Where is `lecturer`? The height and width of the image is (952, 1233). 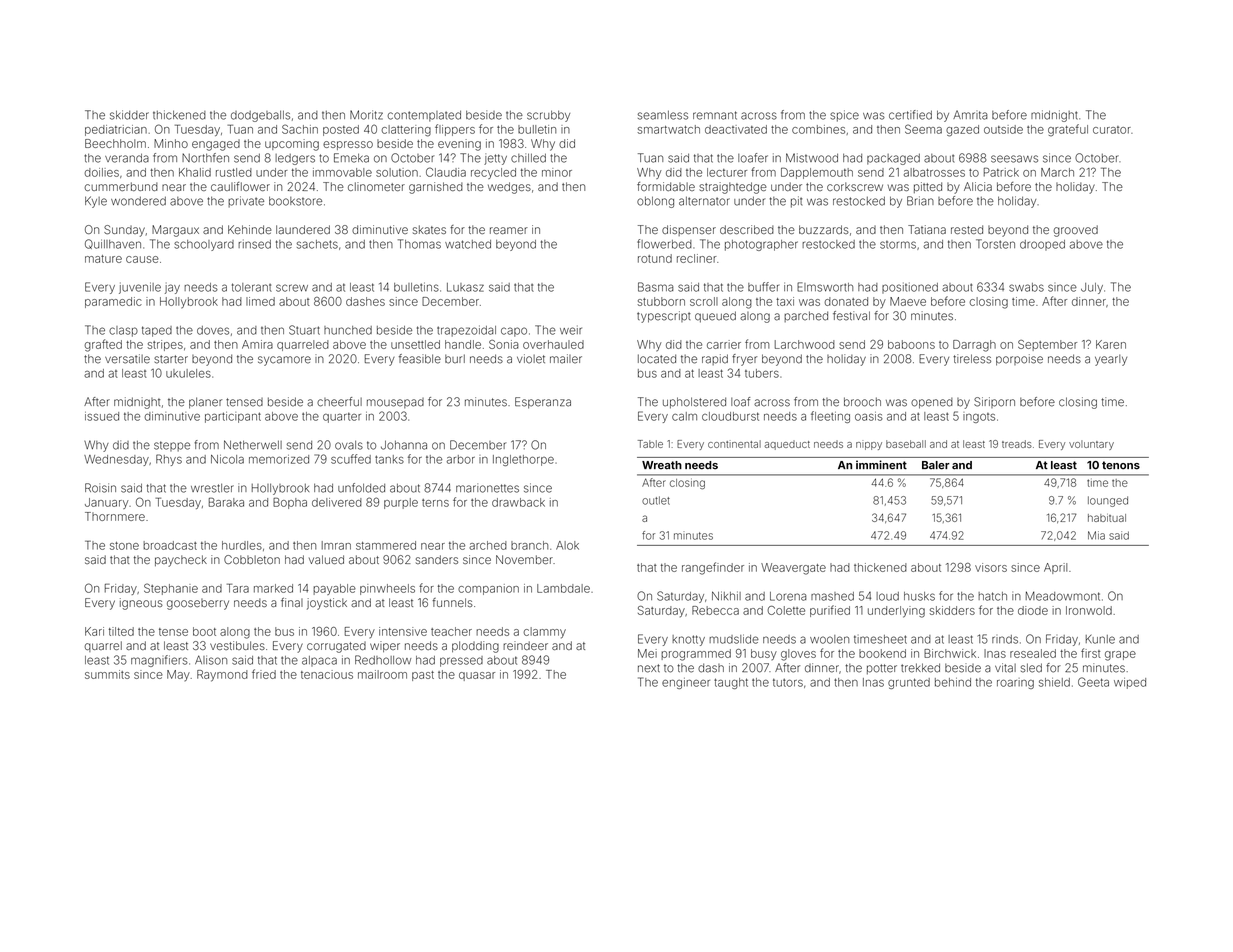 lecturer is located at coordinates (727, 172).
